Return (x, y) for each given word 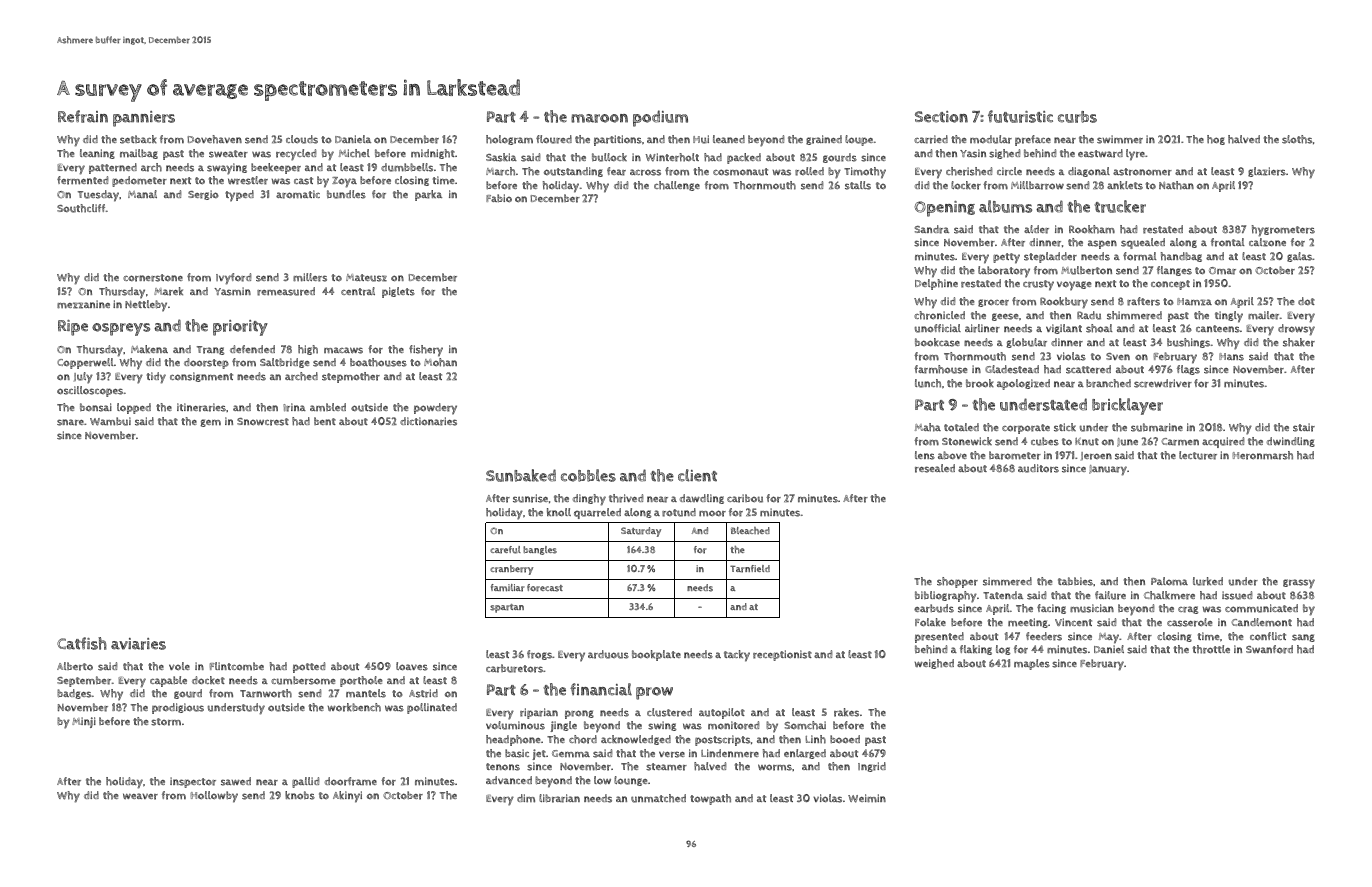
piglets (398, 292)
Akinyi (347, 797)
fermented (82, 180)
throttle (1211, 649)
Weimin (867, 798)
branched (1108, 383)
